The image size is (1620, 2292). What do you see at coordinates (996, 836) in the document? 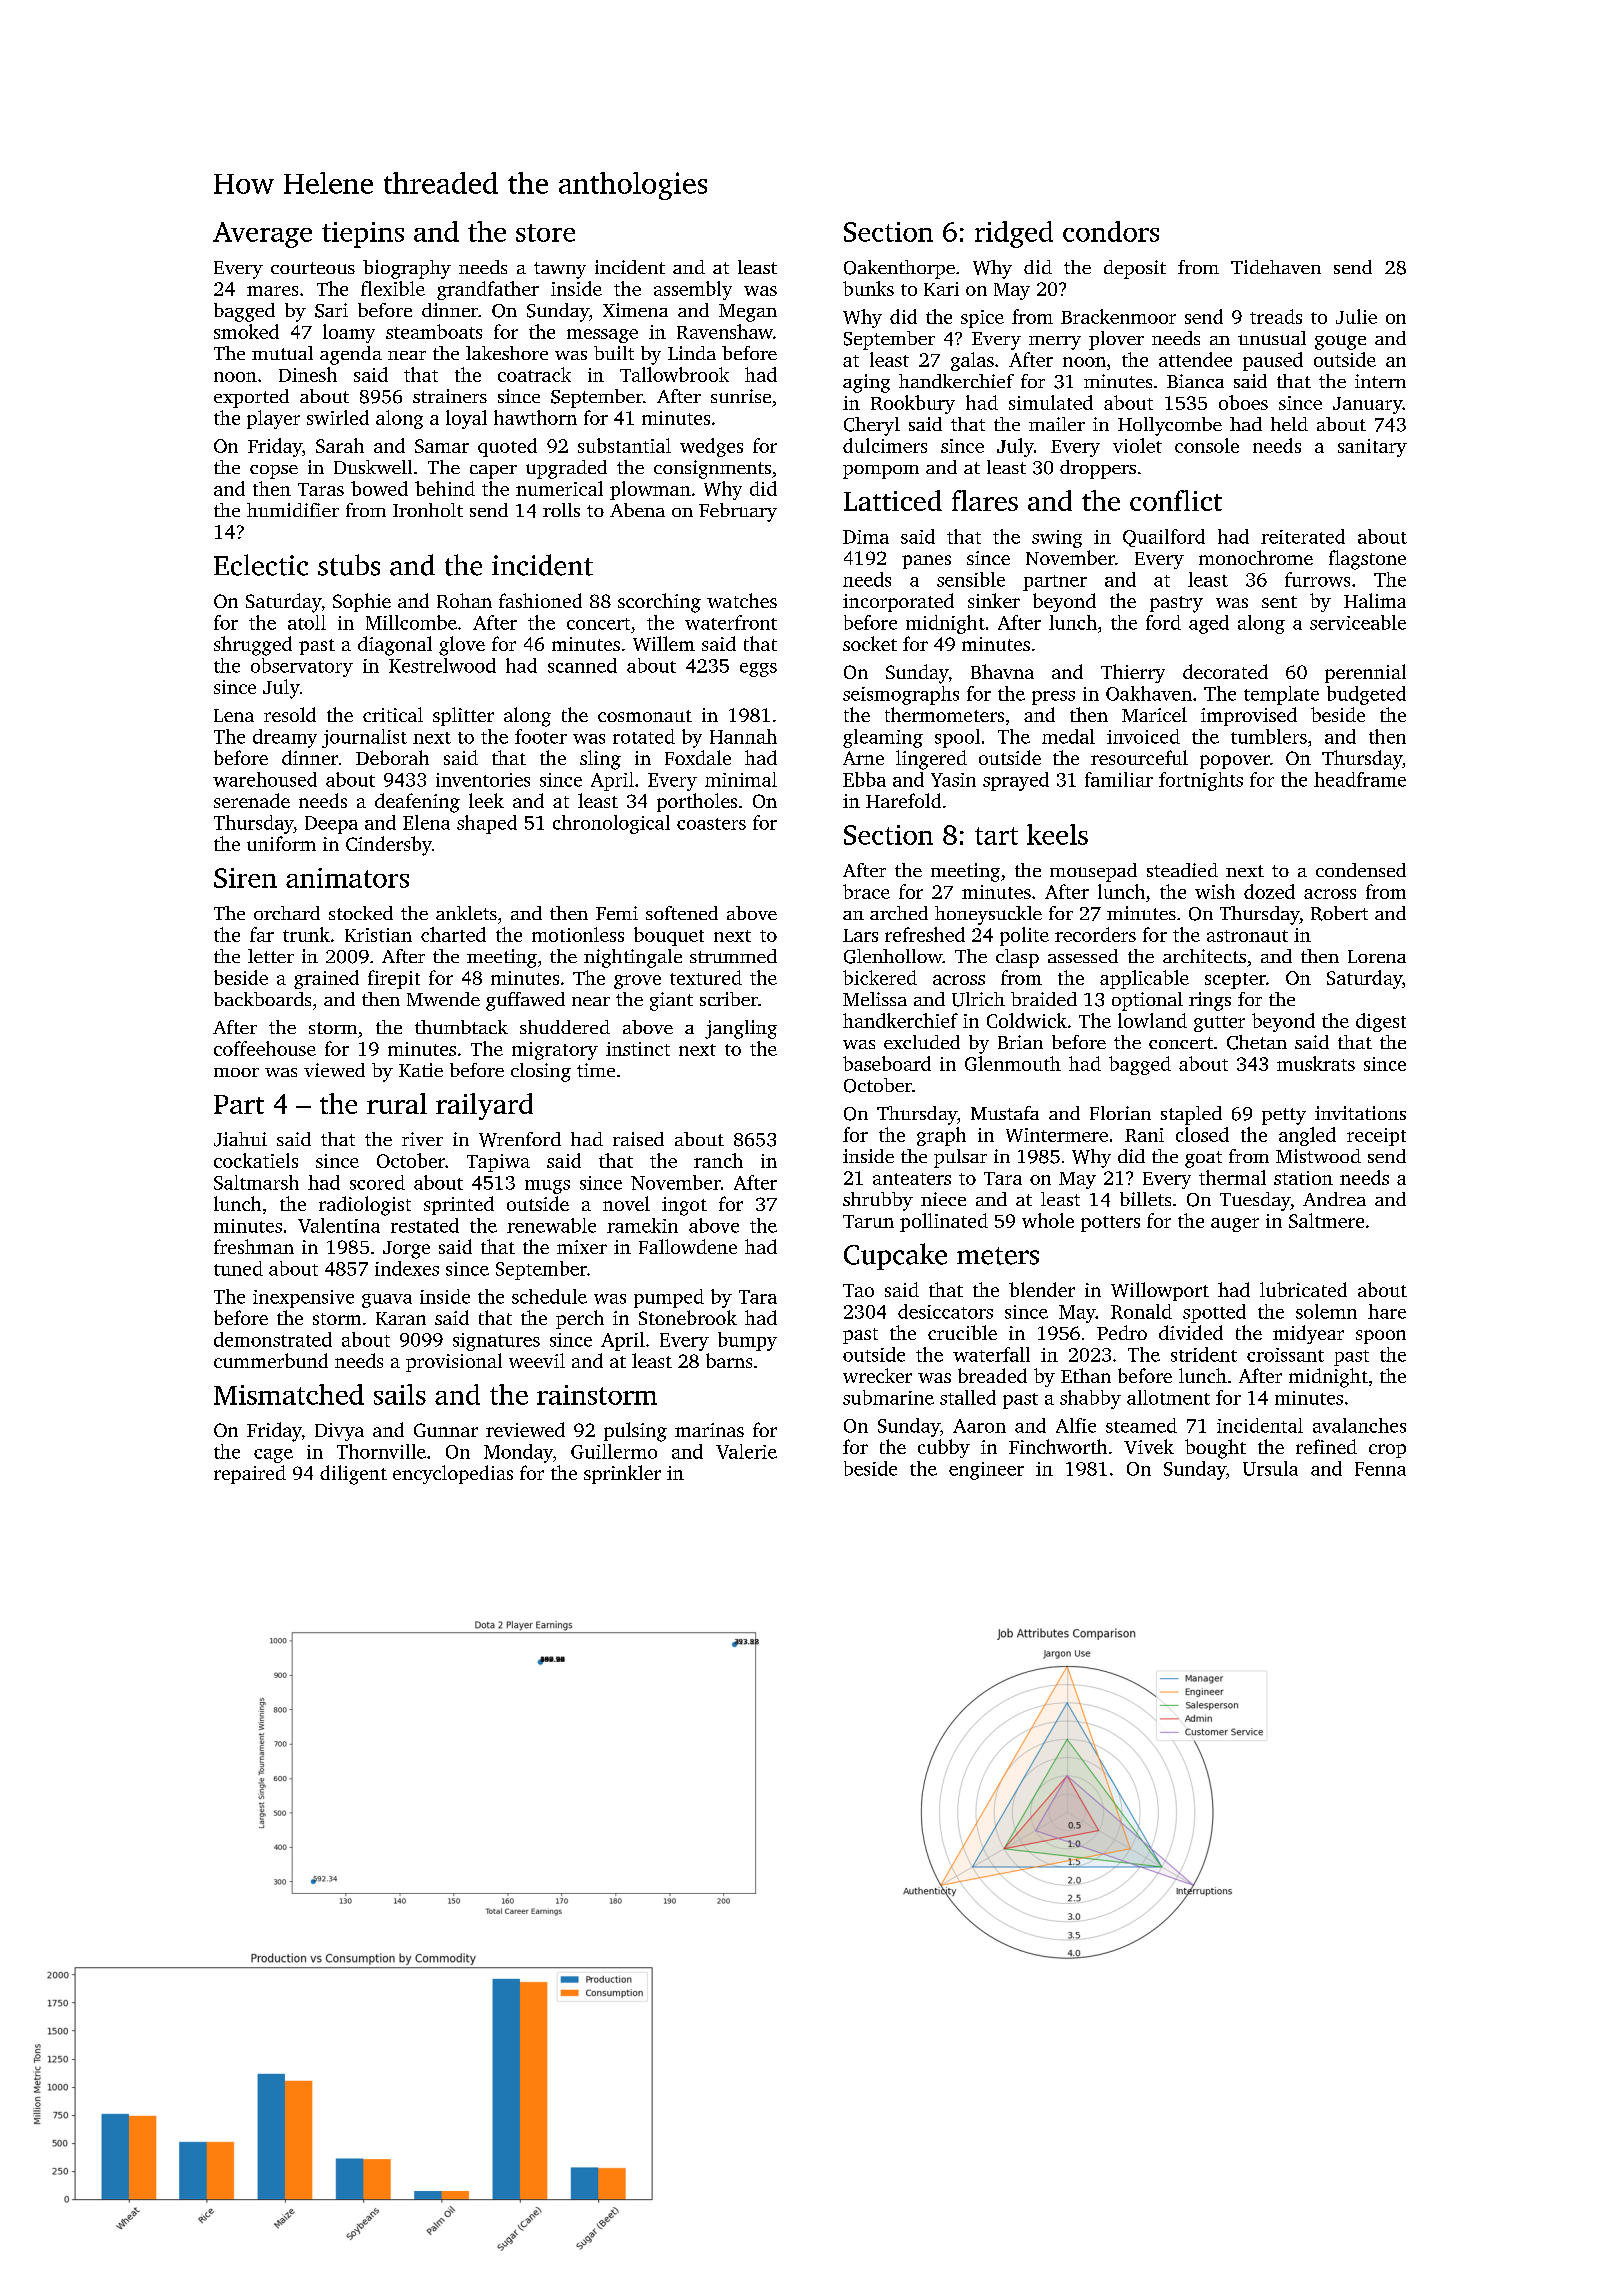
I see `tart` at bounding box center [996, 836].
